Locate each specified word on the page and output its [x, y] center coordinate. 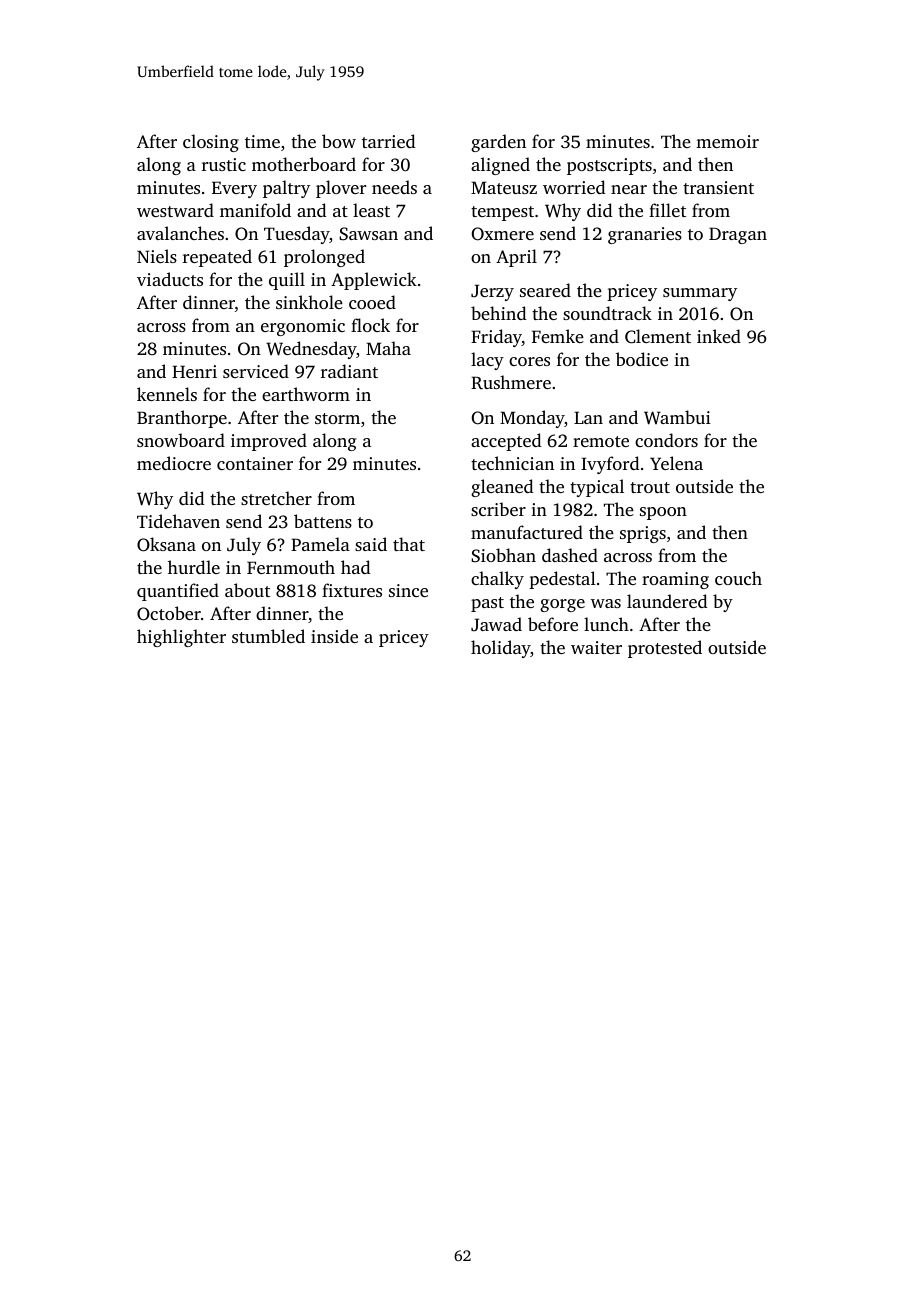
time [262, 141]
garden [498, 143]
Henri [194, 371]
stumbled [268, 636]
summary [700, 294]
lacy [487, 361]
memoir [727, 141]
